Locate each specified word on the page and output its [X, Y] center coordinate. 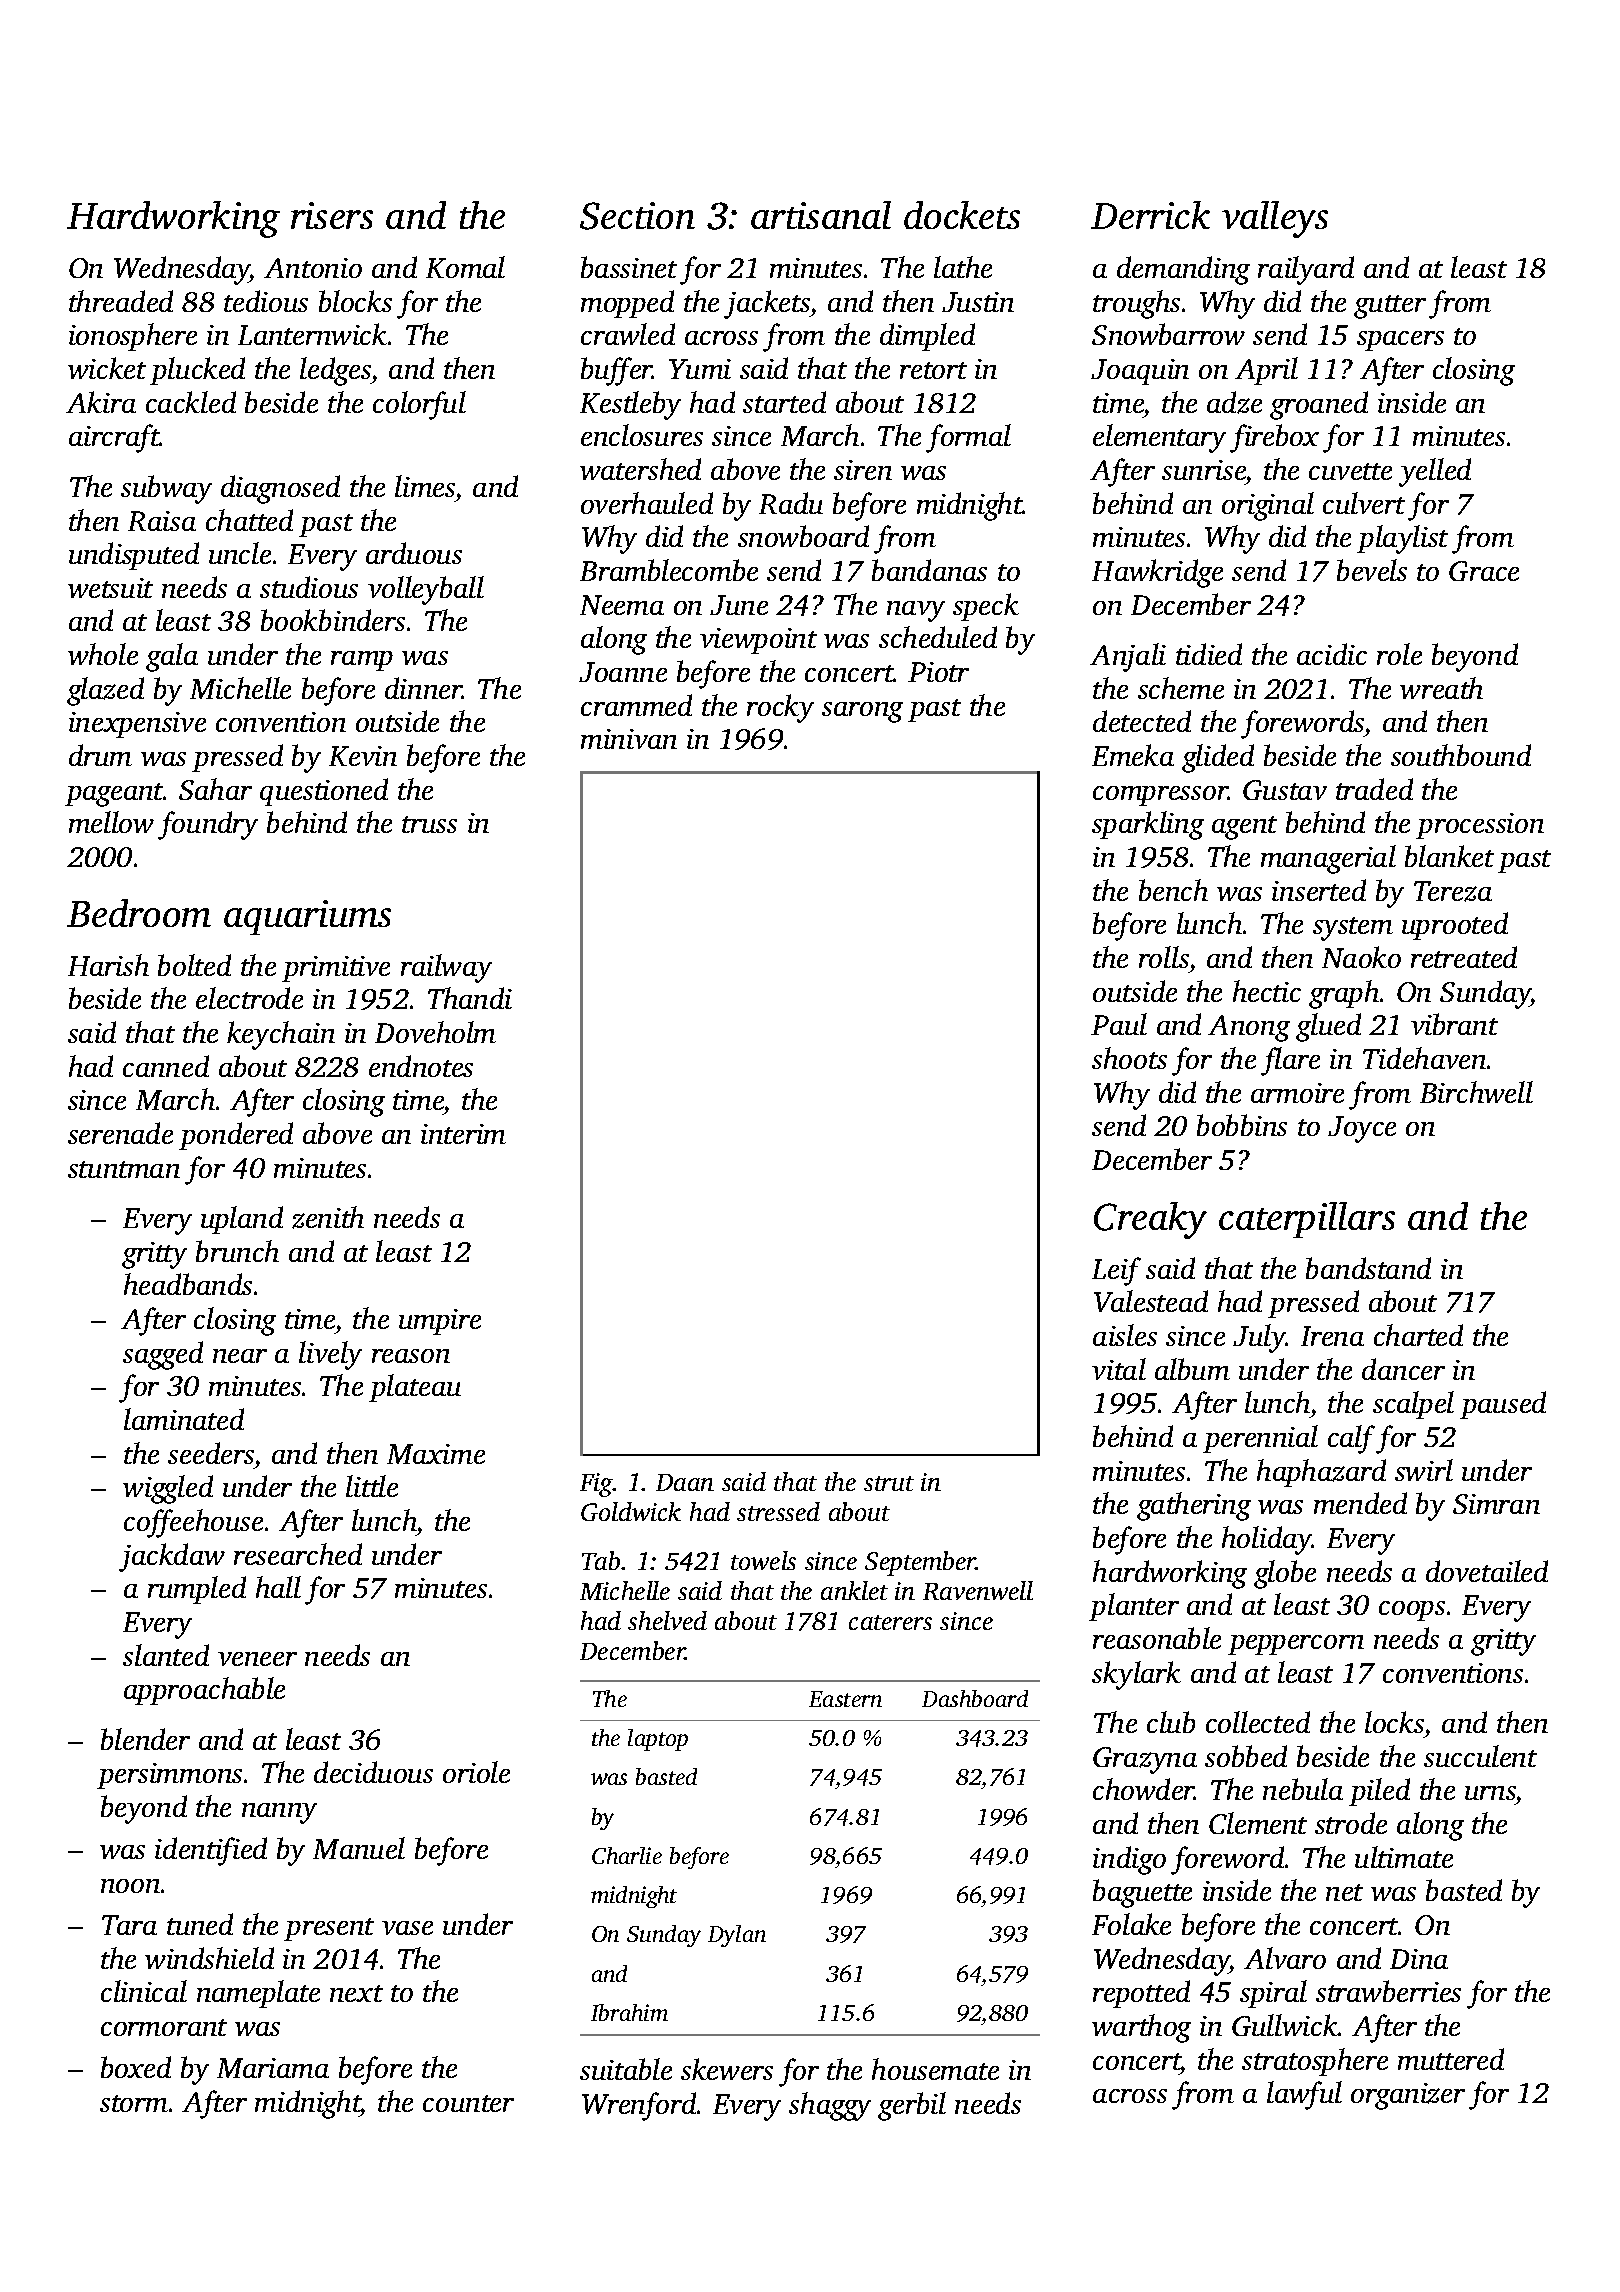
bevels [1372, 570]
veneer [257, 1659]
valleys [1275, 219]
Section [637, 216]
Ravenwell [978, 1590]
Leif [1116, 1271]
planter [1134, 1607]
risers [332, 215]
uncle [240, 553]
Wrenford [639, 2106]
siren [863, 470]
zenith [328, 1217]
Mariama [273, 2068]
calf [1351, 1439]
